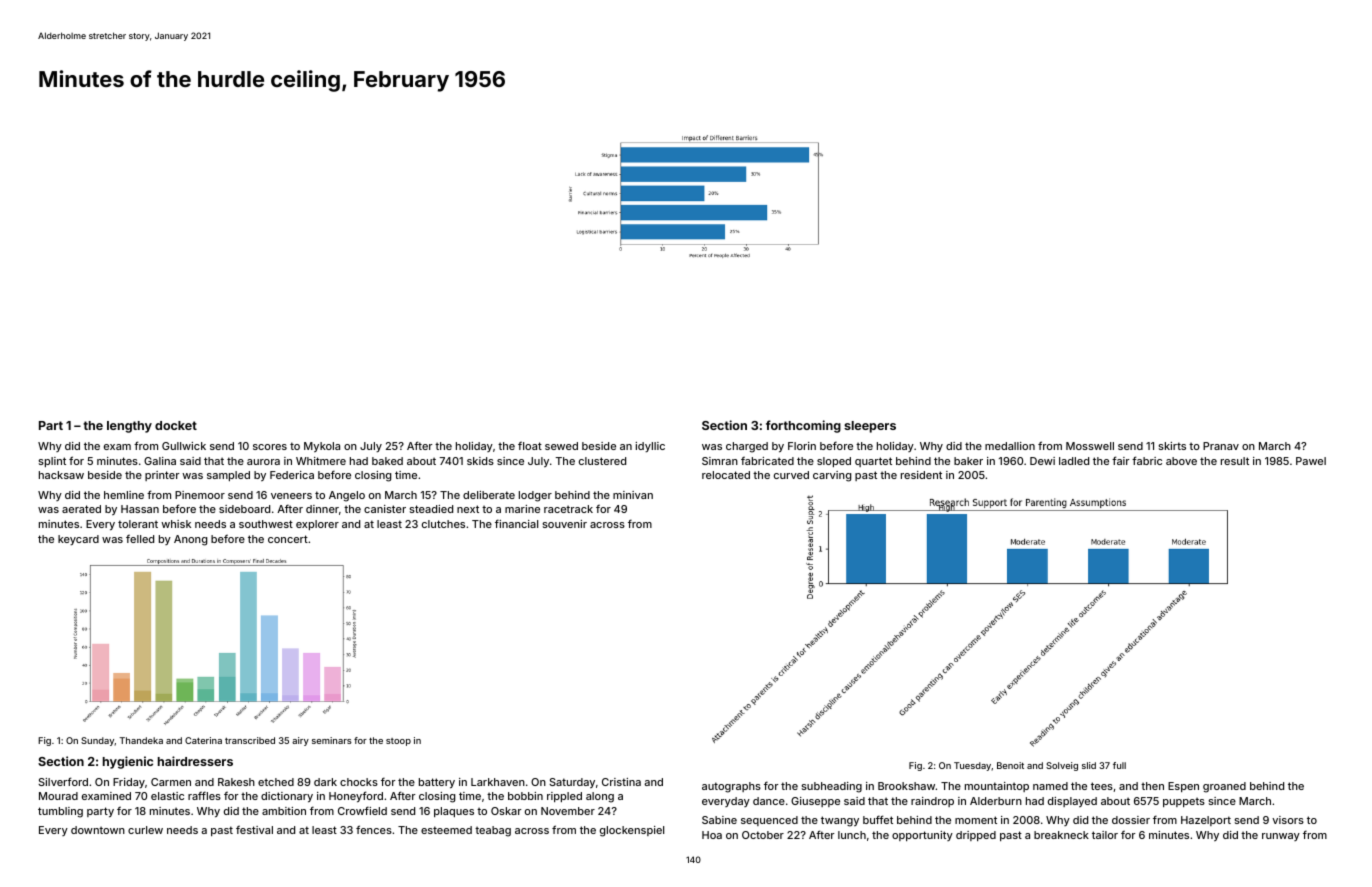  Describe the element at coordinates (184, 446) in the screenshot. I see `Gullwick` at that location.
